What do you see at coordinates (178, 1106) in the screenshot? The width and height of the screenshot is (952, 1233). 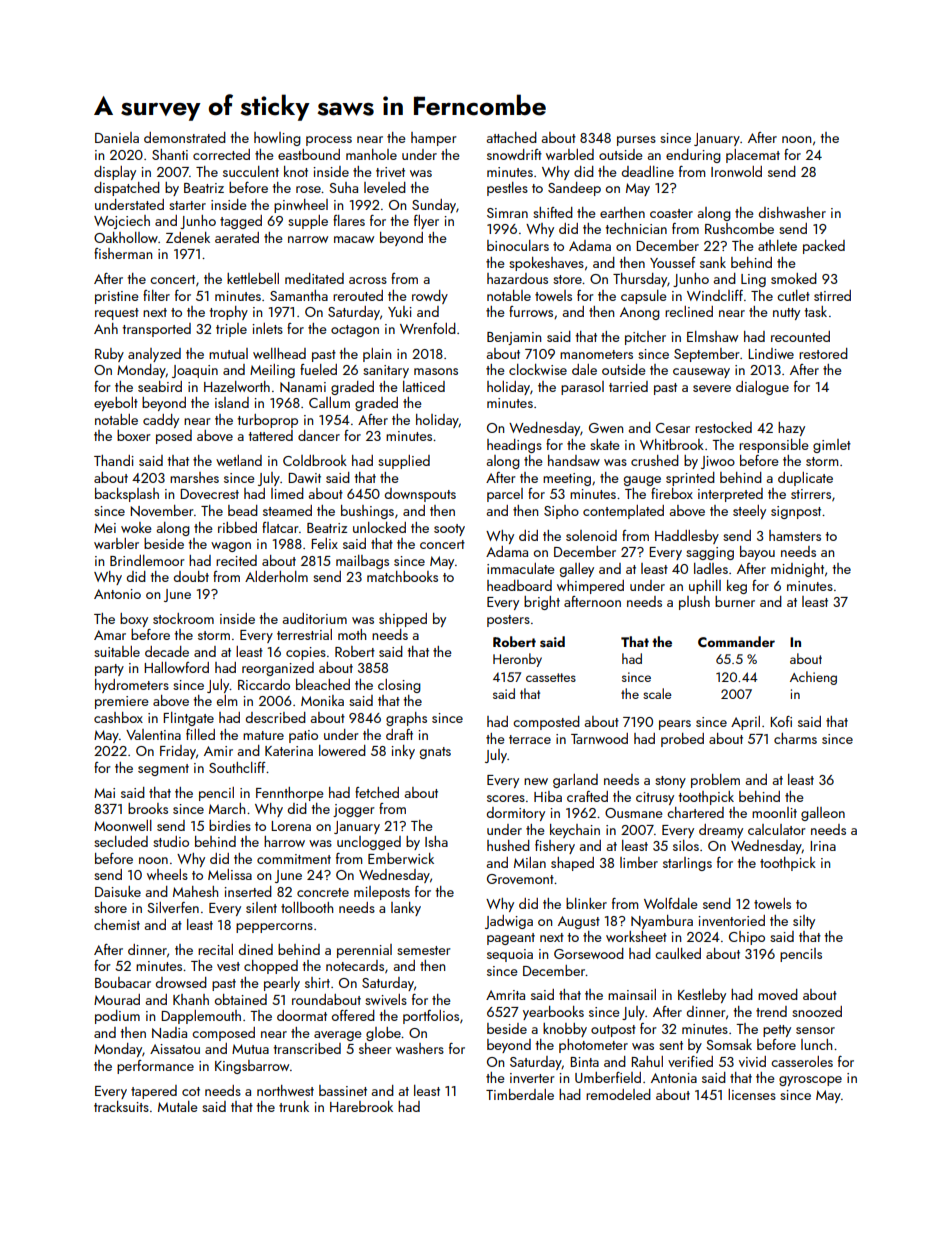 I see `Mutale` at bounding box center [178, 1106].
